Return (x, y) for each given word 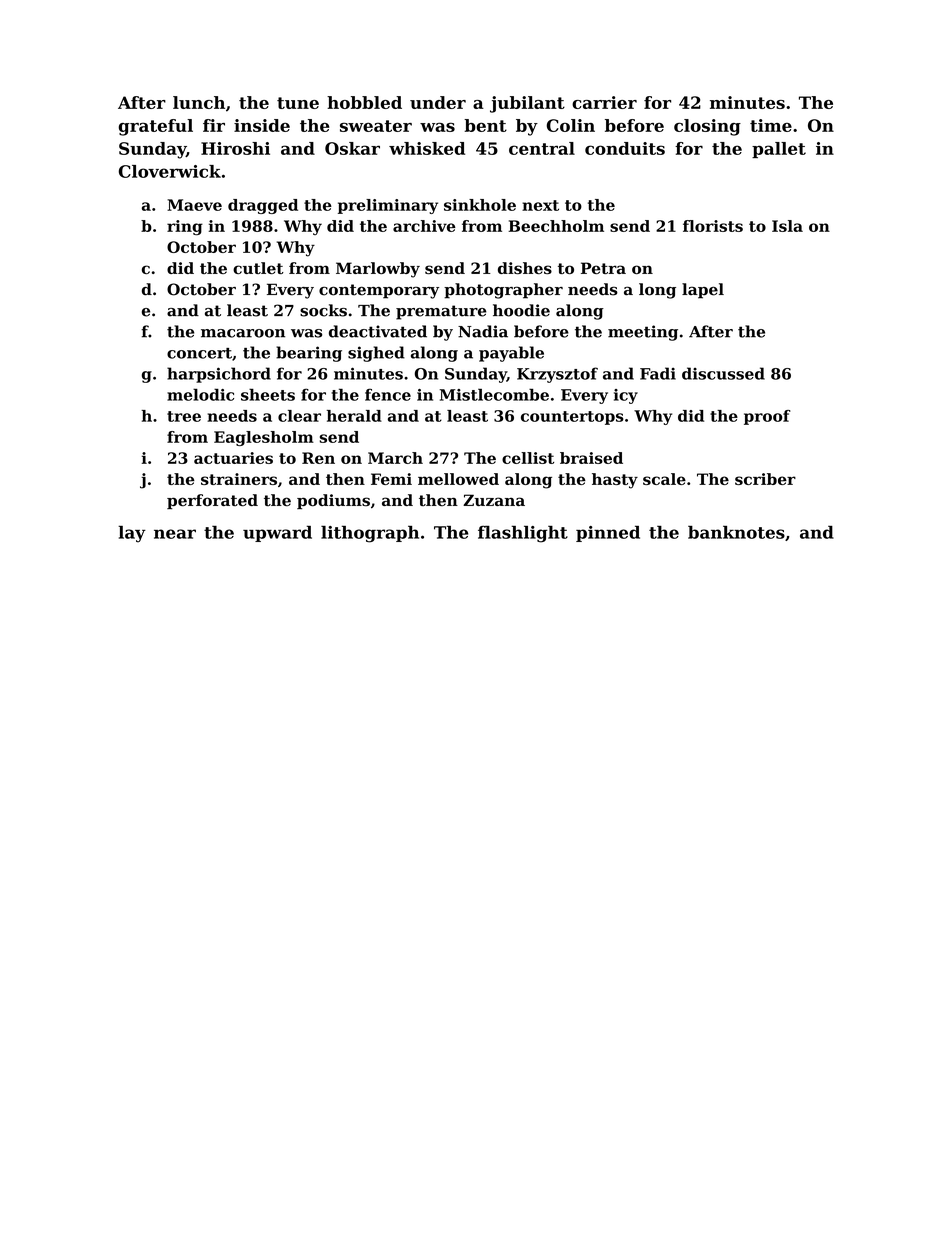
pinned (608, 533)
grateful (156, 127)
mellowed (458, 479)
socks (323, 310)
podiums (333, 501)
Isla (787, 226)
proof (767, 417)
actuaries (233, 458)
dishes (525, 268)
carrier (604, 102)
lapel (703, 291)
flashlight (523, 534)
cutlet (258, 268)
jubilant (527, 104)
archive (424, 226)
